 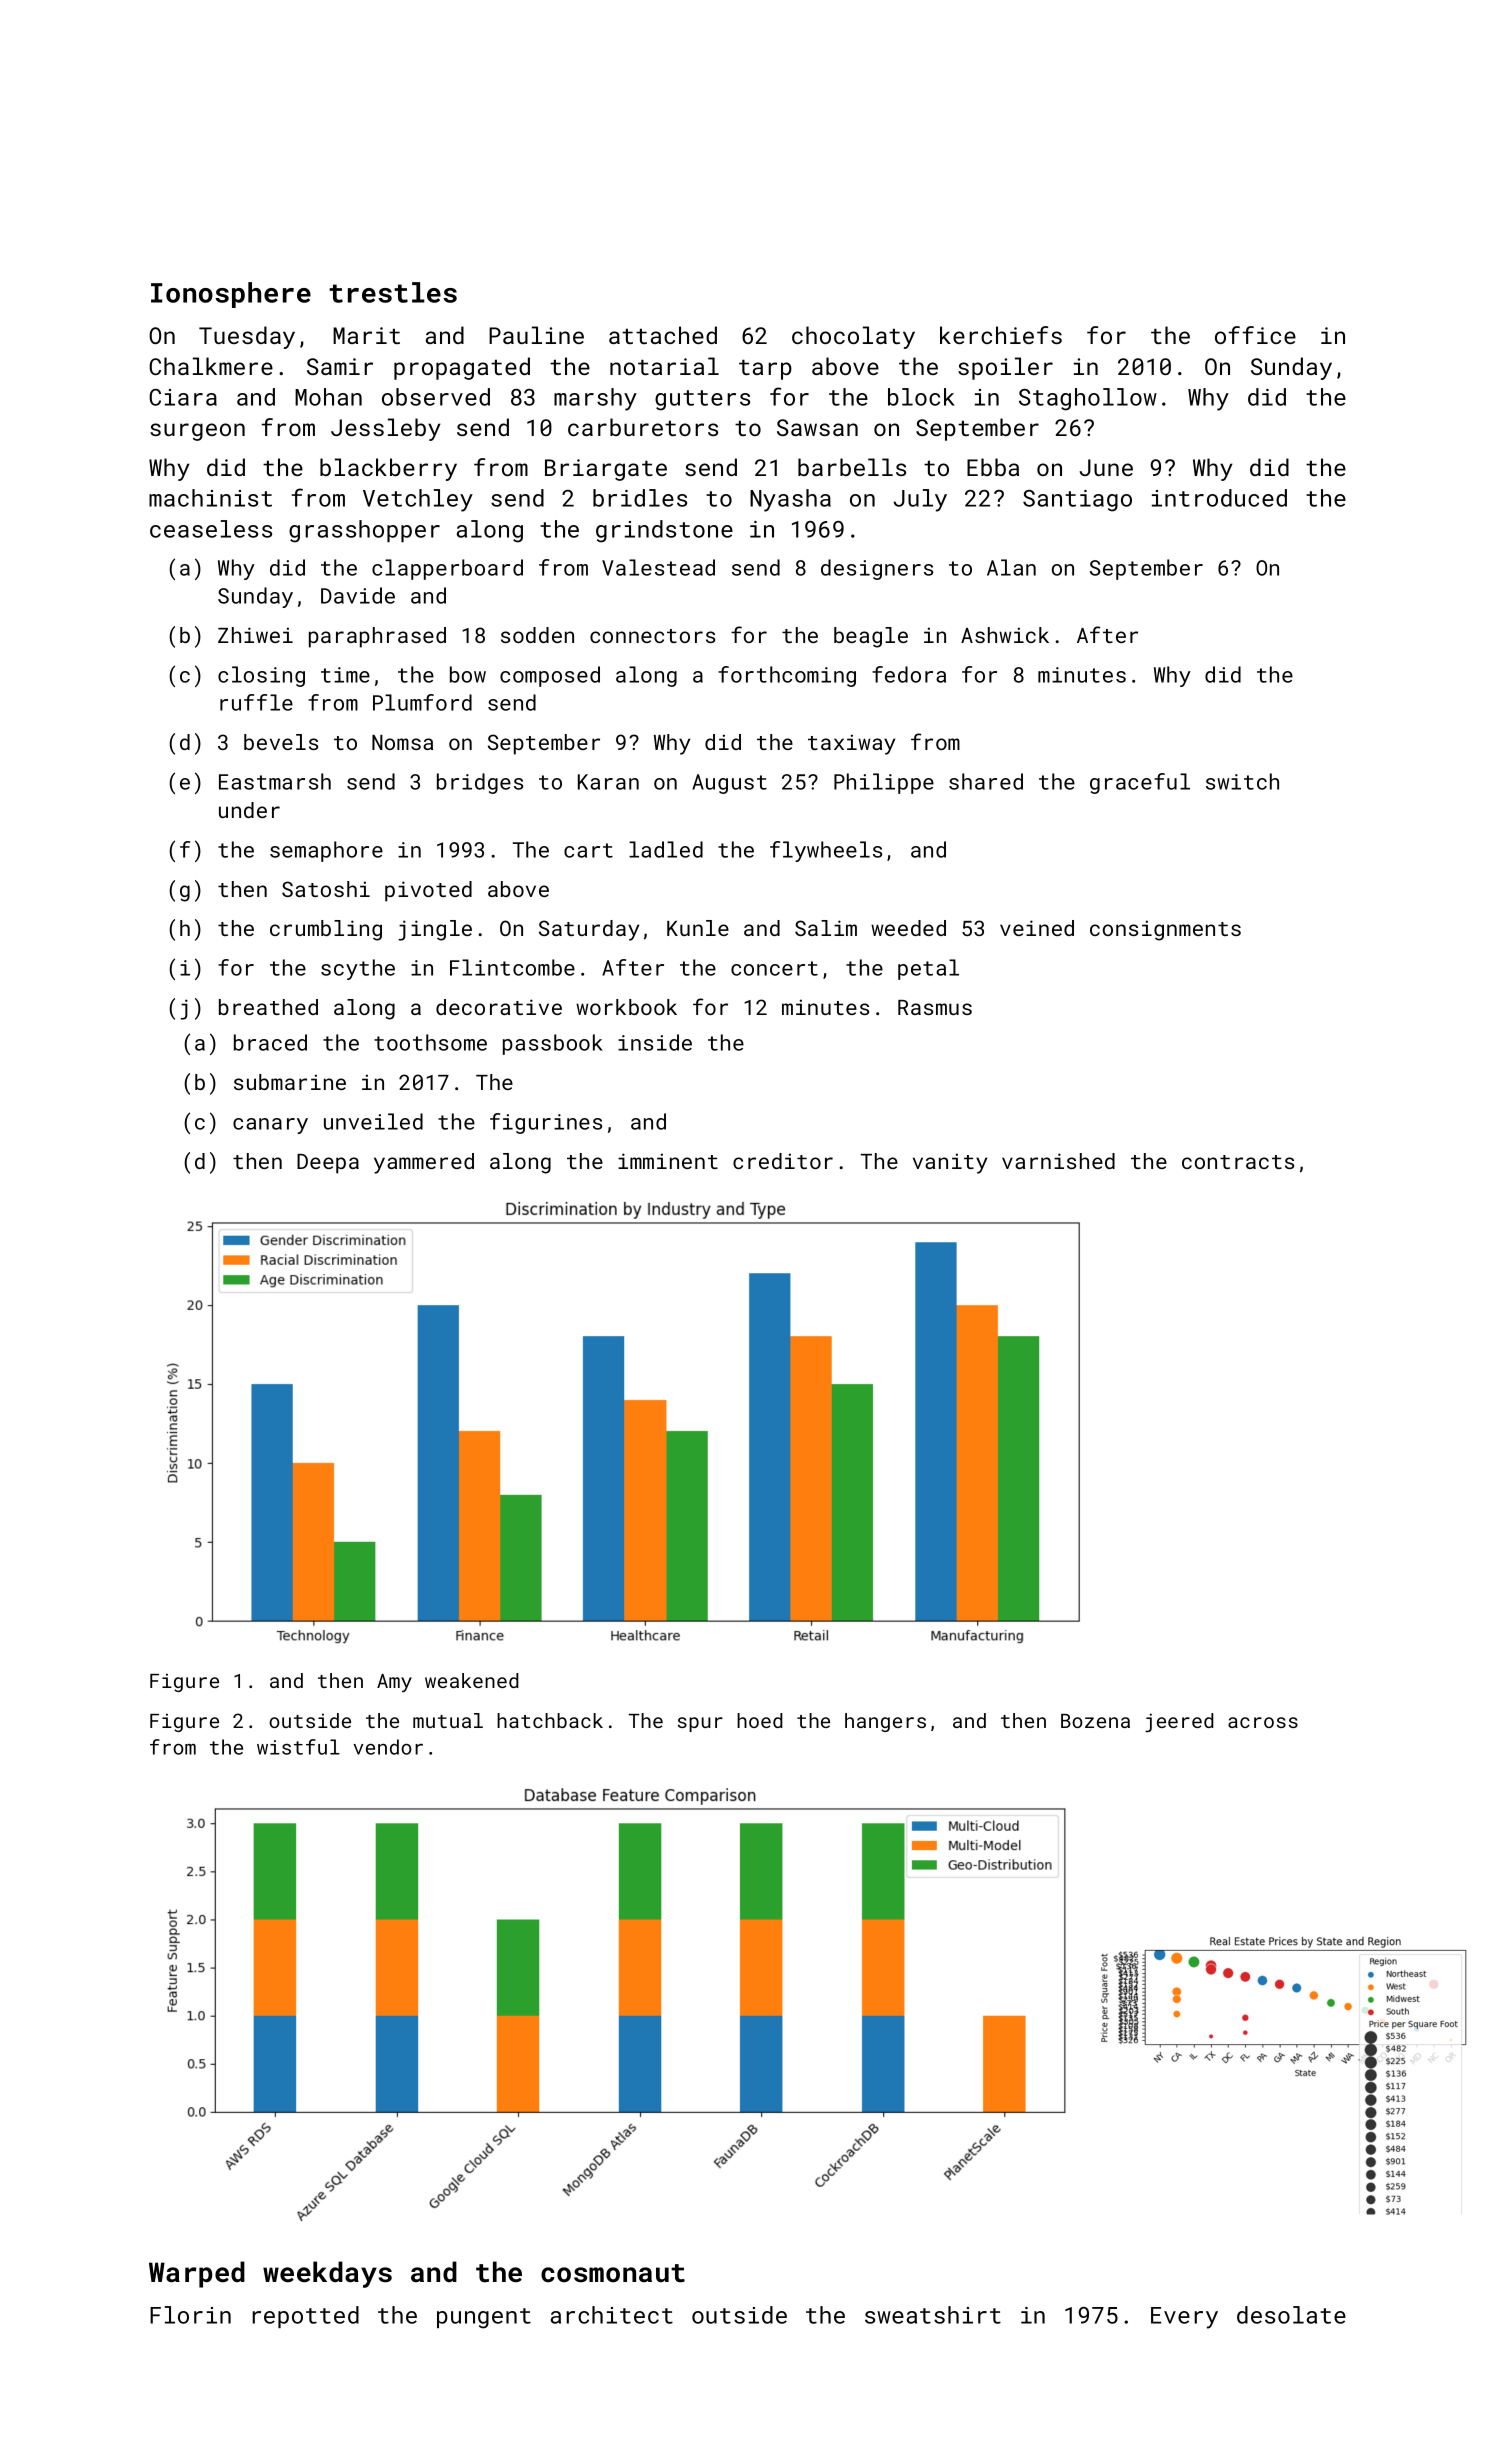 What do you see at coordinates (536, 335) in the document?
I see `Pauline` at bounding box center [536, 335].
